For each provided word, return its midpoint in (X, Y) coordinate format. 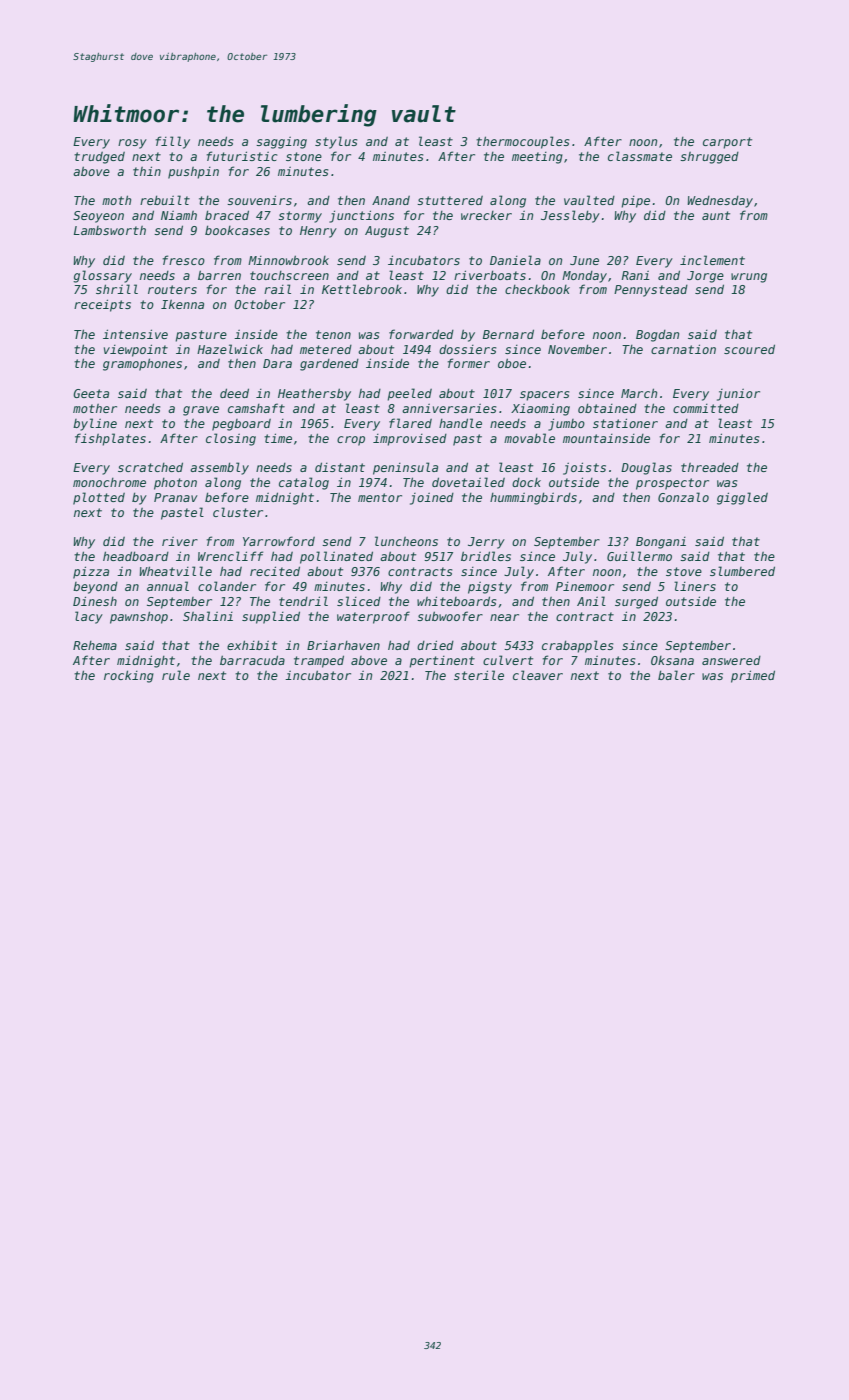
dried (435, 645)
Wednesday (720, 202)
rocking (129, 676)
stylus (336, 142)
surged (636, 602)
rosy (132, 144)
